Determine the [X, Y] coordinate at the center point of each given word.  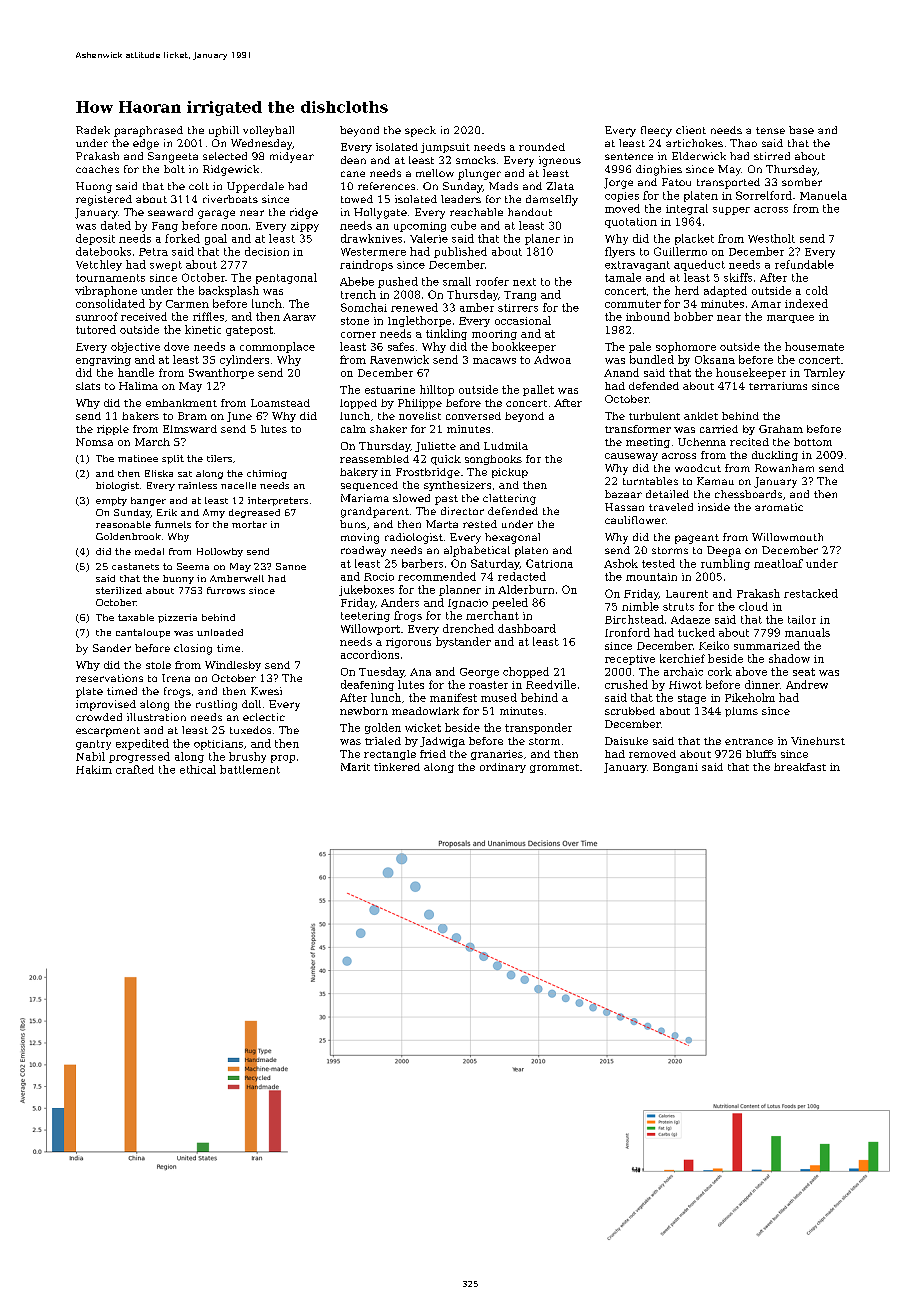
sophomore [686, 347]
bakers [140, 416]
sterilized [119, 590]
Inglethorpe [419, 321]
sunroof [97, 316]
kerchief [682, 658]
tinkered [397, 767]
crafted [135, 769]
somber [802, 182]
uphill [224, 131]
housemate [814, 346]
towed [357, 199]
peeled [510, 603]
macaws [494, 361]
